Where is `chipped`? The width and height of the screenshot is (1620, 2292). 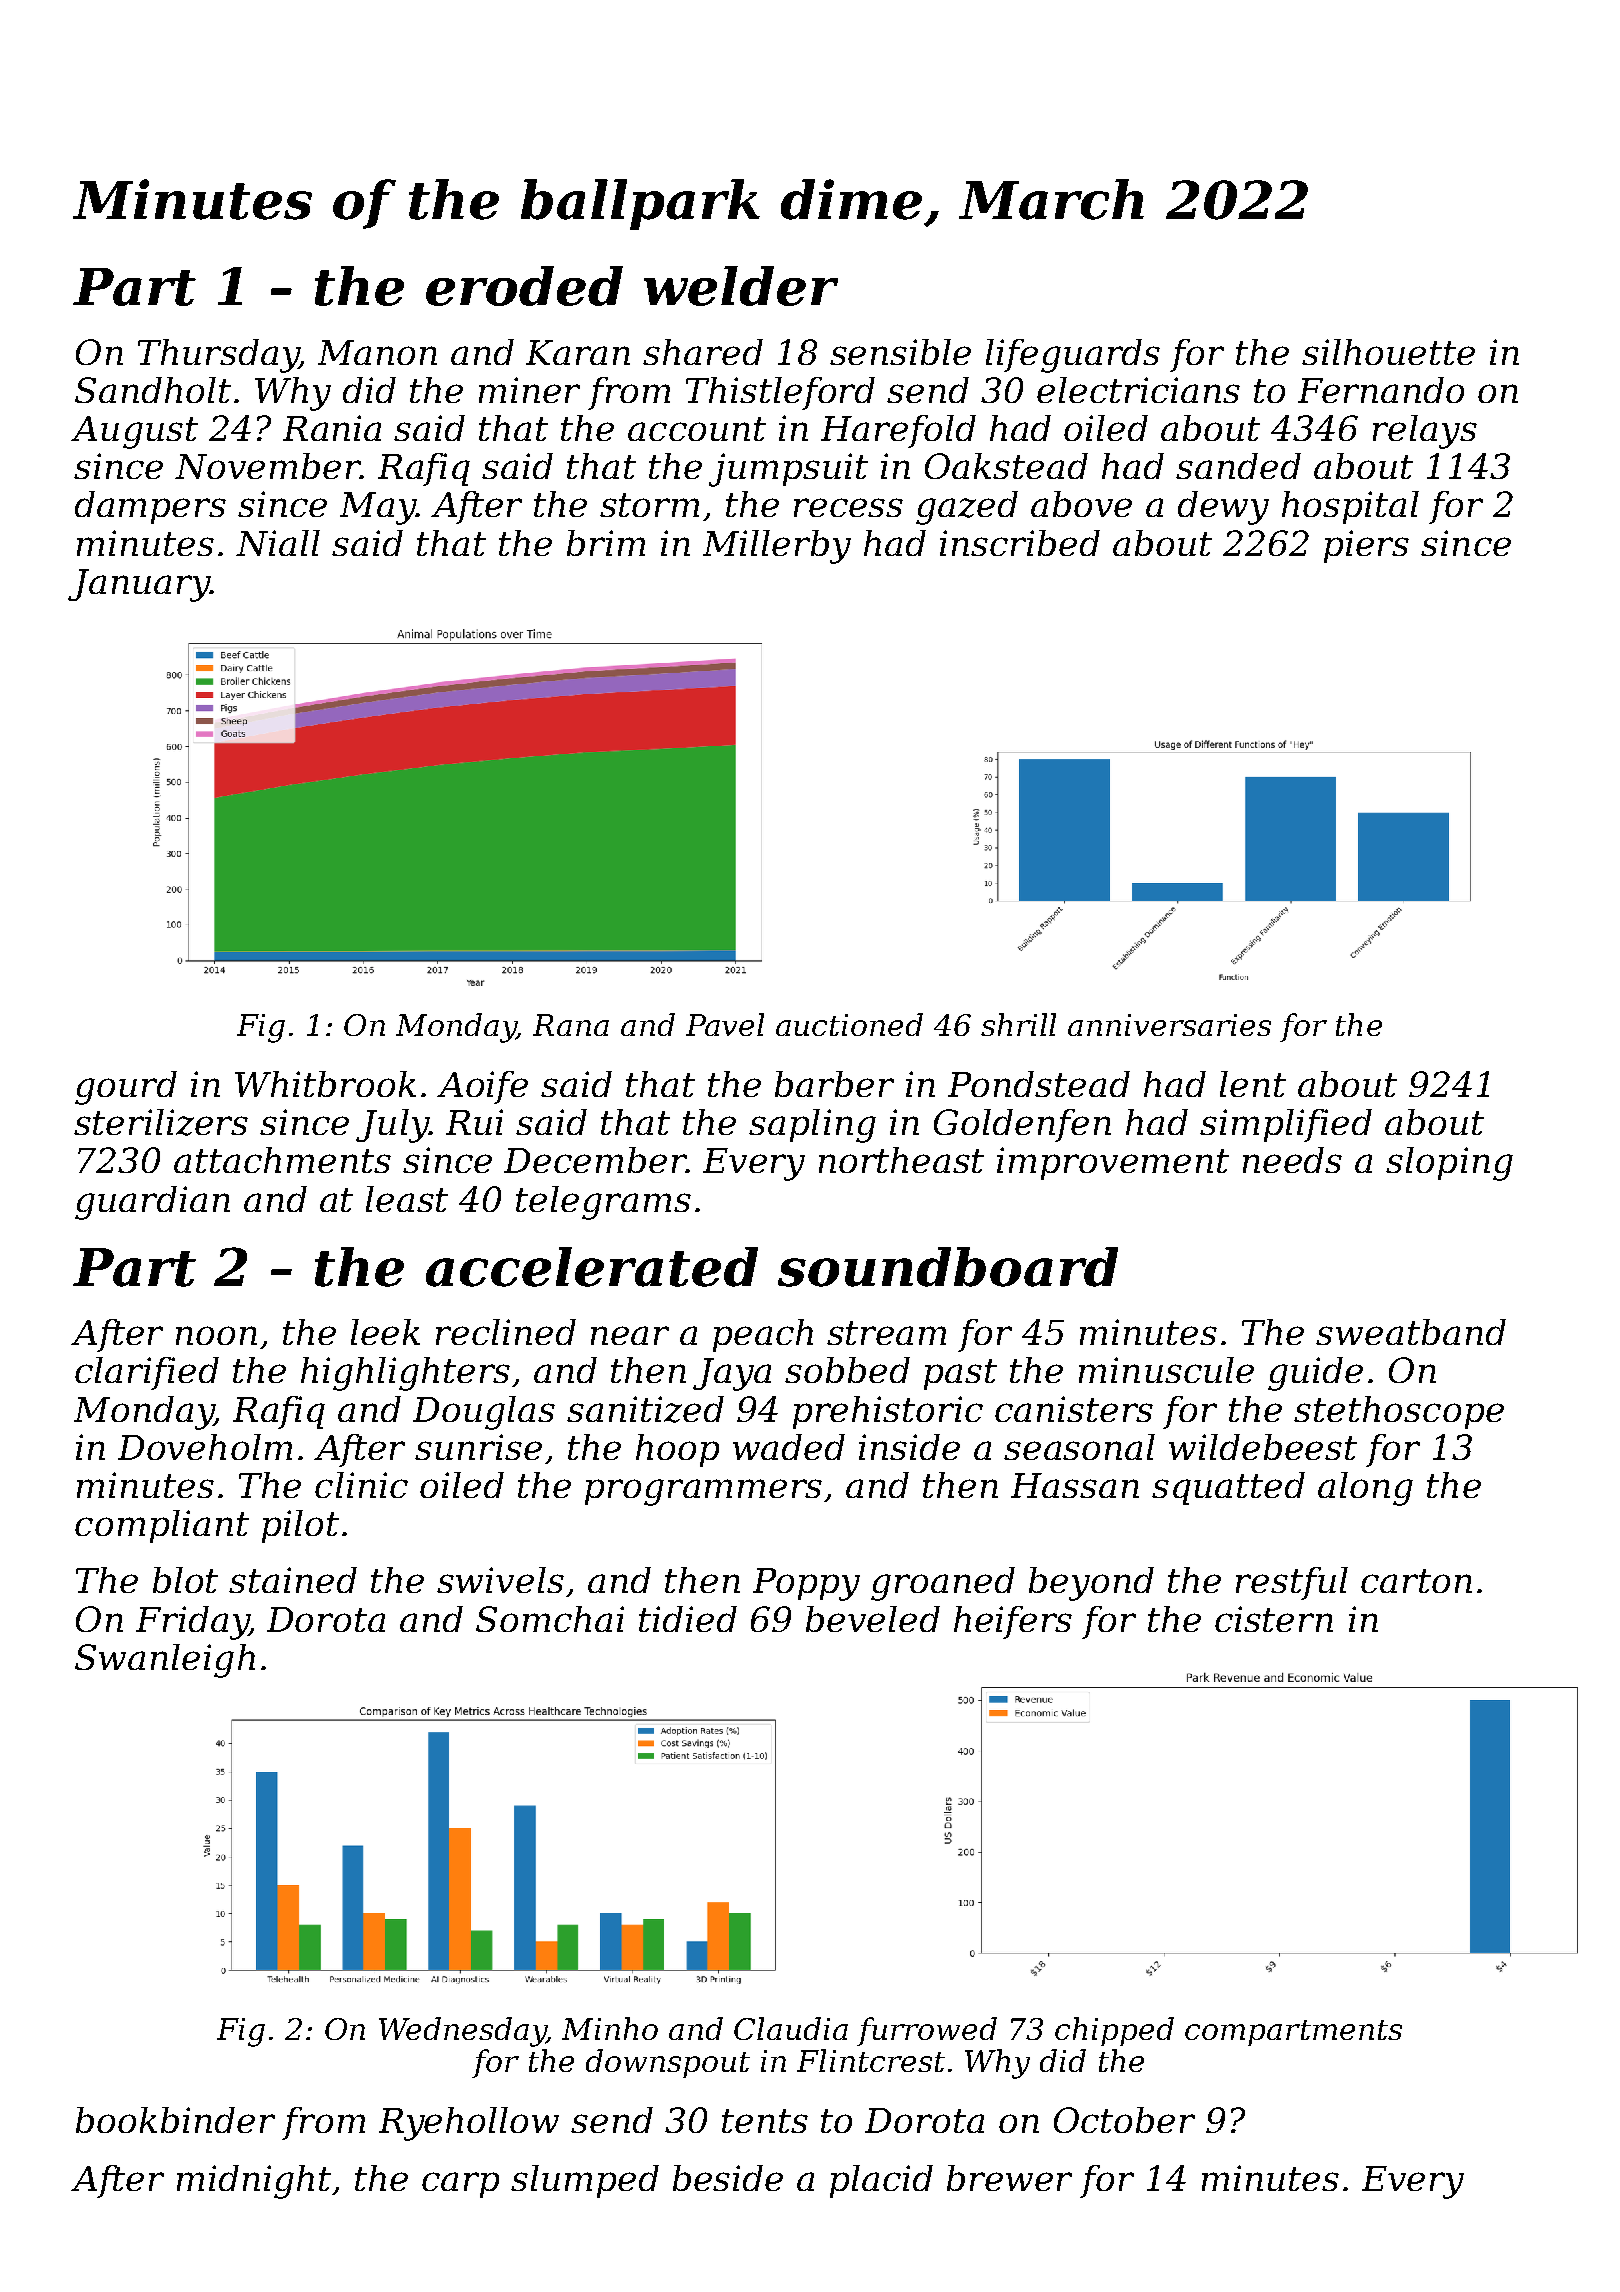 chipped is located at coordinates (1114, 2031).
